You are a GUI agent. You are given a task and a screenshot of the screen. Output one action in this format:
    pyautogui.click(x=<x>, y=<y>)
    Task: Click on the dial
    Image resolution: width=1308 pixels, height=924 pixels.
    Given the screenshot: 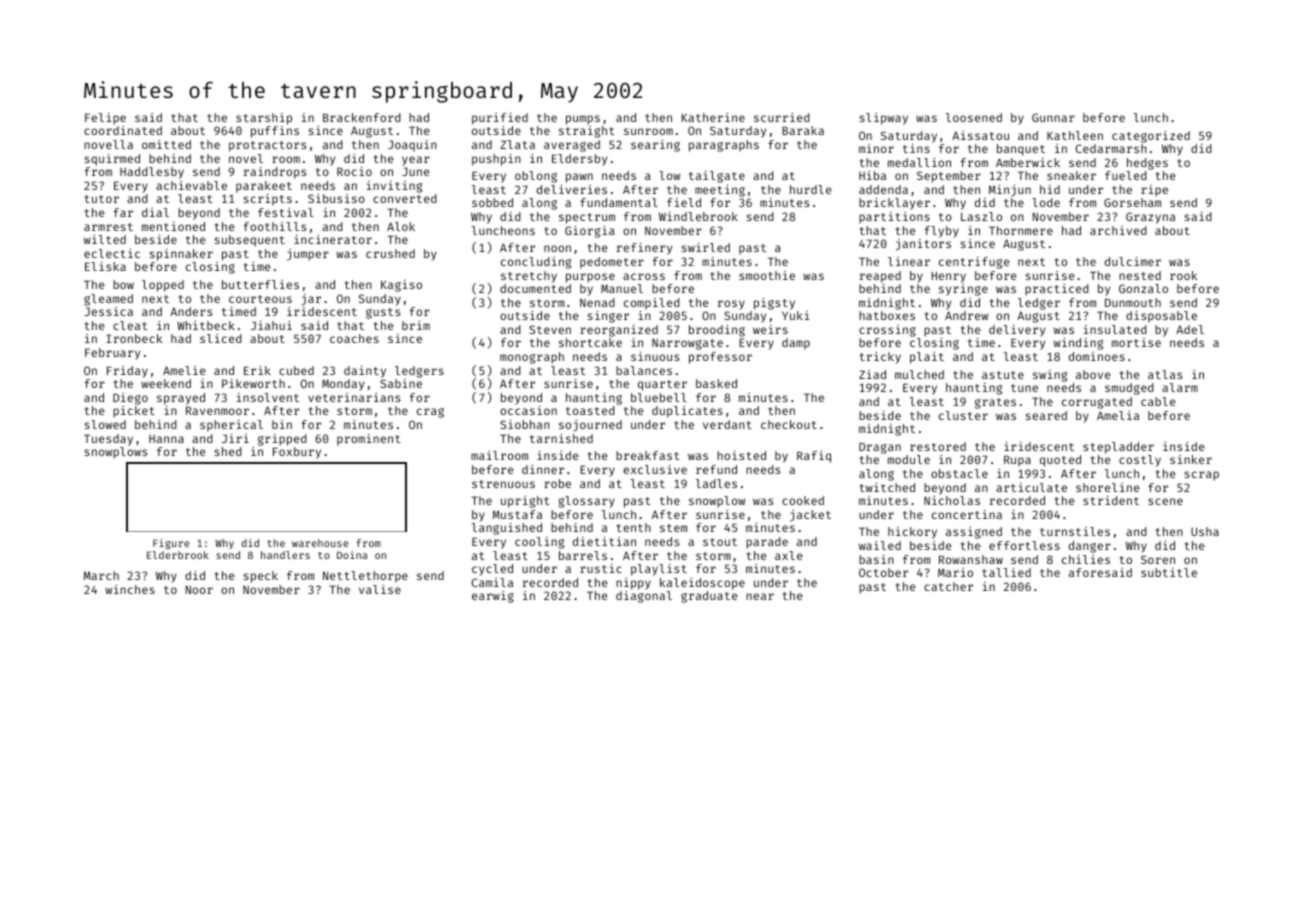 What is the action you would take?
    pyautogui.click(x=155, y=212)
